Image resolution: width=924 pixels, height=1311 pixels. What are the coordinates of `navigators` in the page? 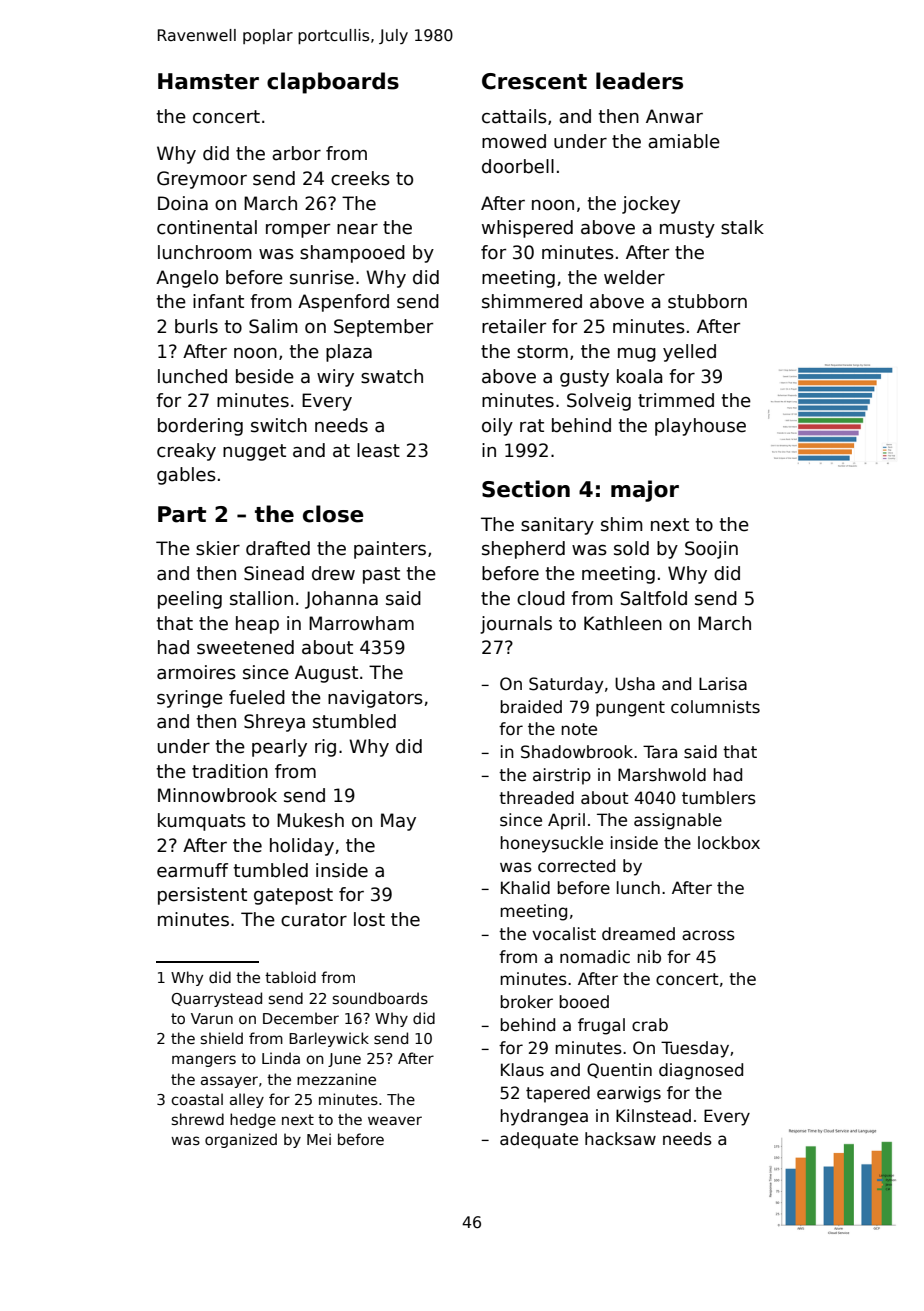 It's located at (375, 699).
